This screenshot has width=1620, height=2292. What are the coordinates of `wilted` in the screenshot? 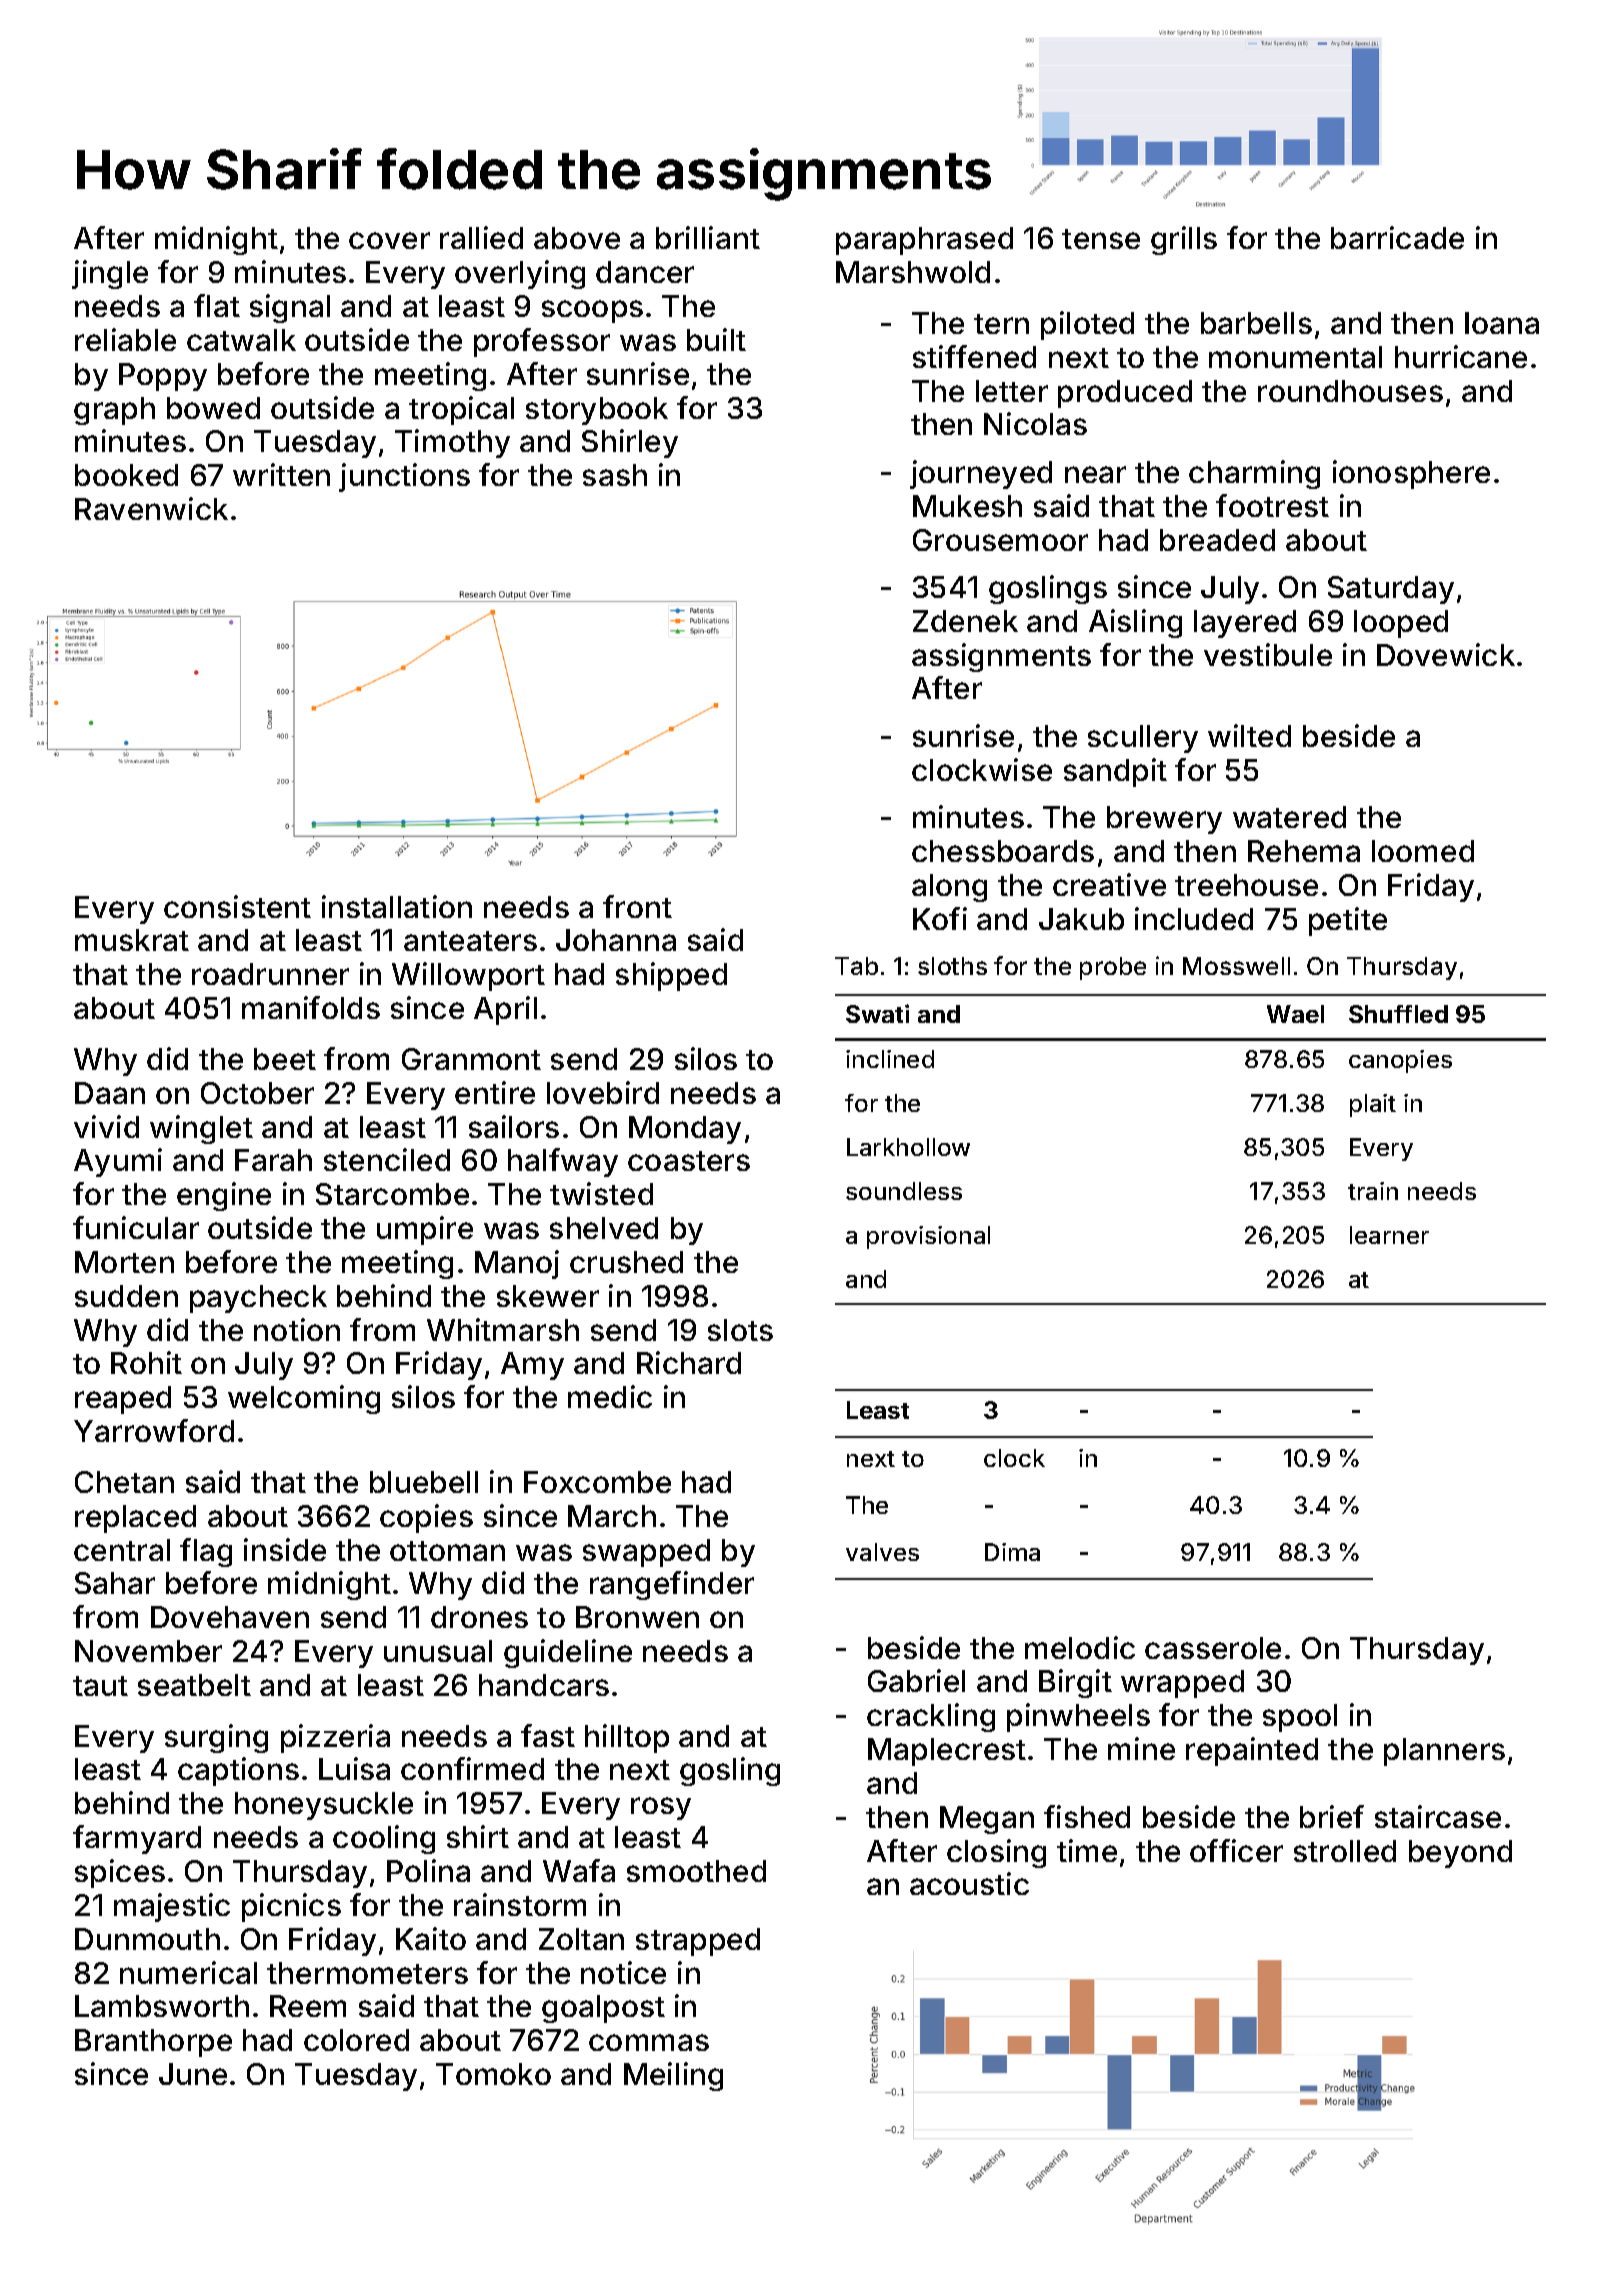 It's located at (1249, 735).
